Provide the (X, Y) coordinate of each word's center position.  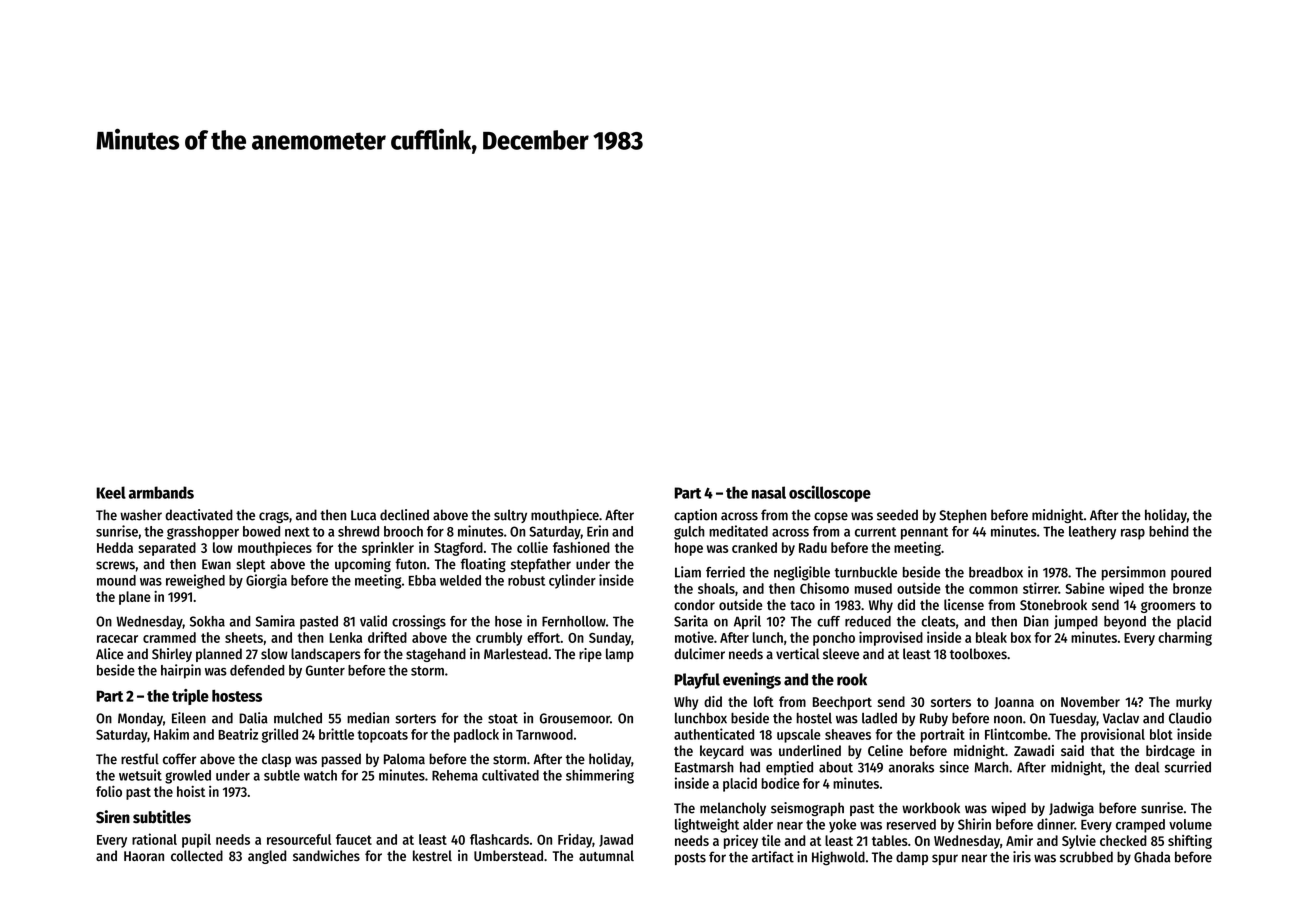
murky (1194, 703)
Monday (140, 719)
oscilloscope (830, 493)
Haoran (144, 856)
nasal (769, 492)
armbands (161, 492)
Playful (697, 681)
